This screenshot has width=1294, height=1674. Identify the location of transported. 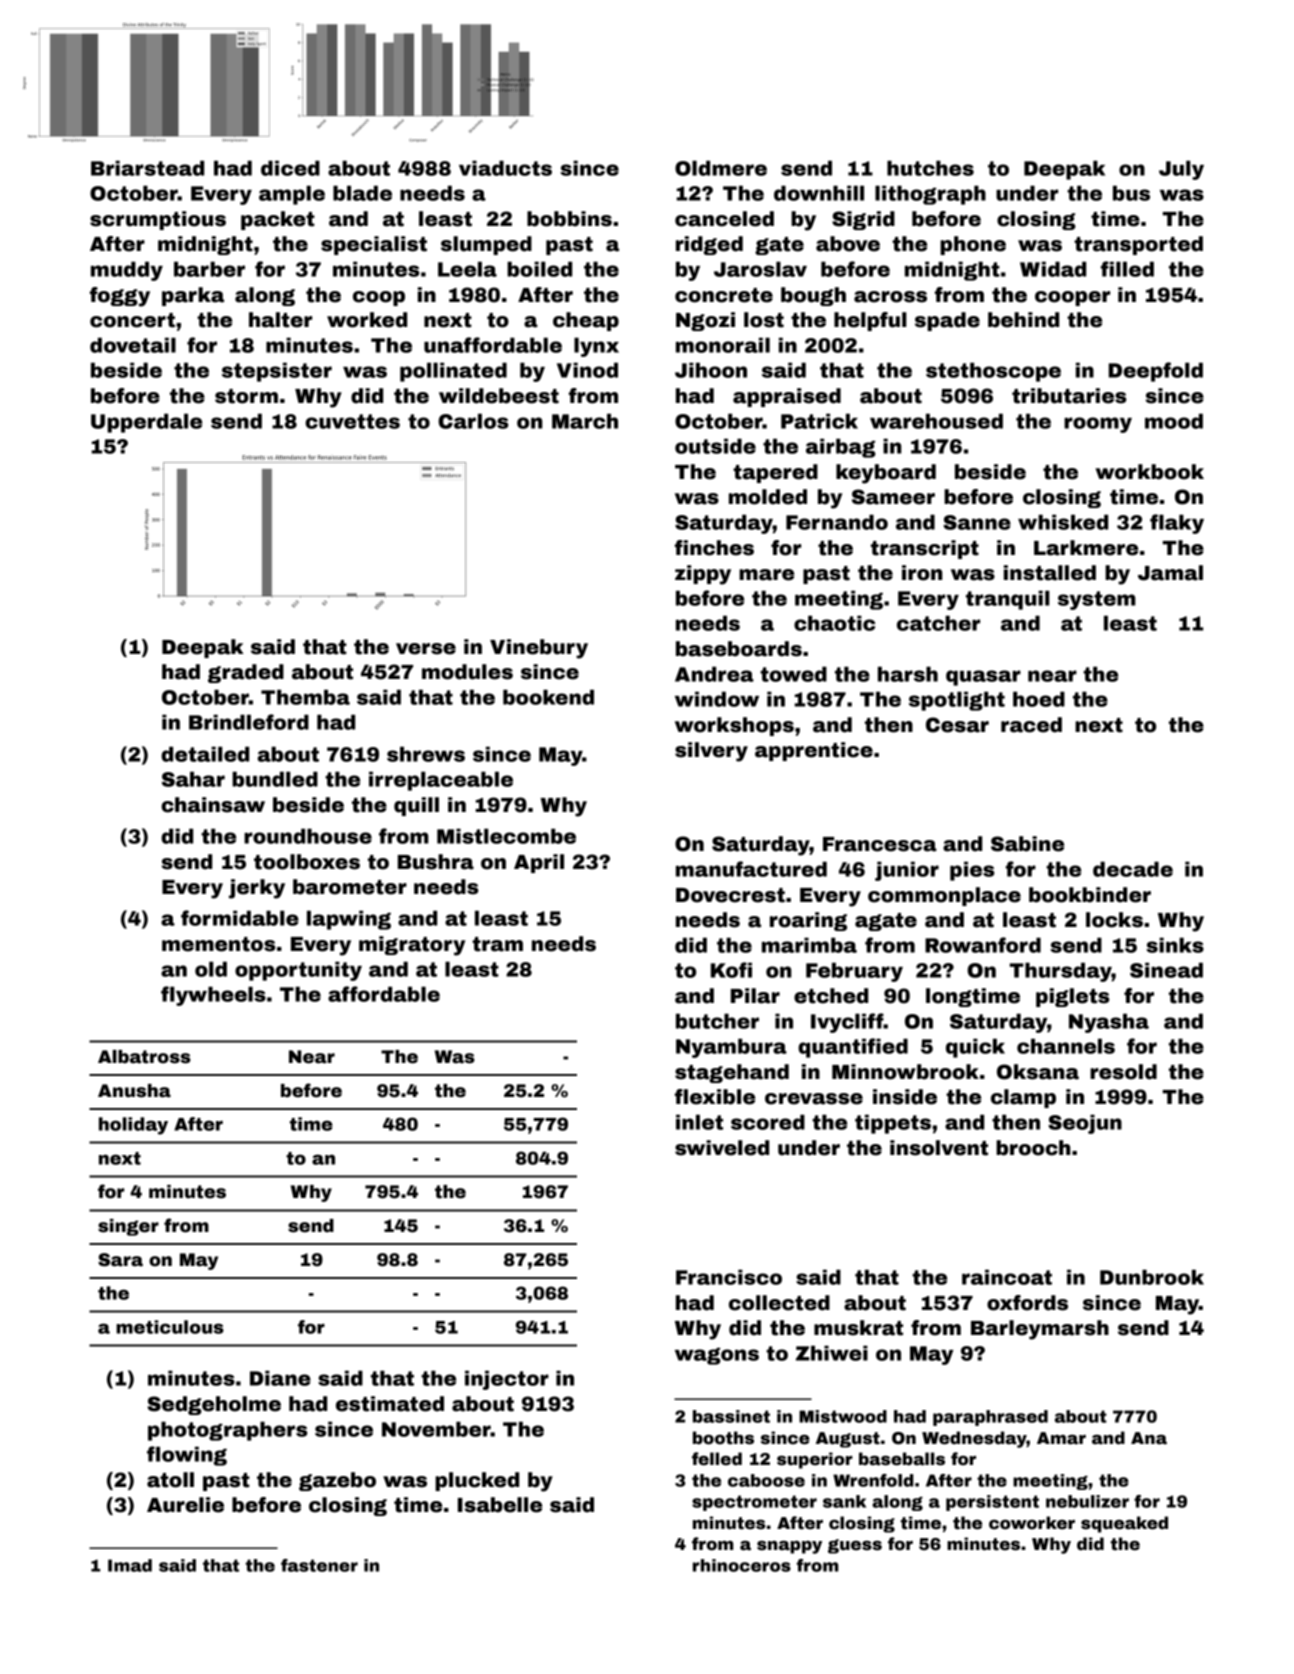
(1138, 245).
